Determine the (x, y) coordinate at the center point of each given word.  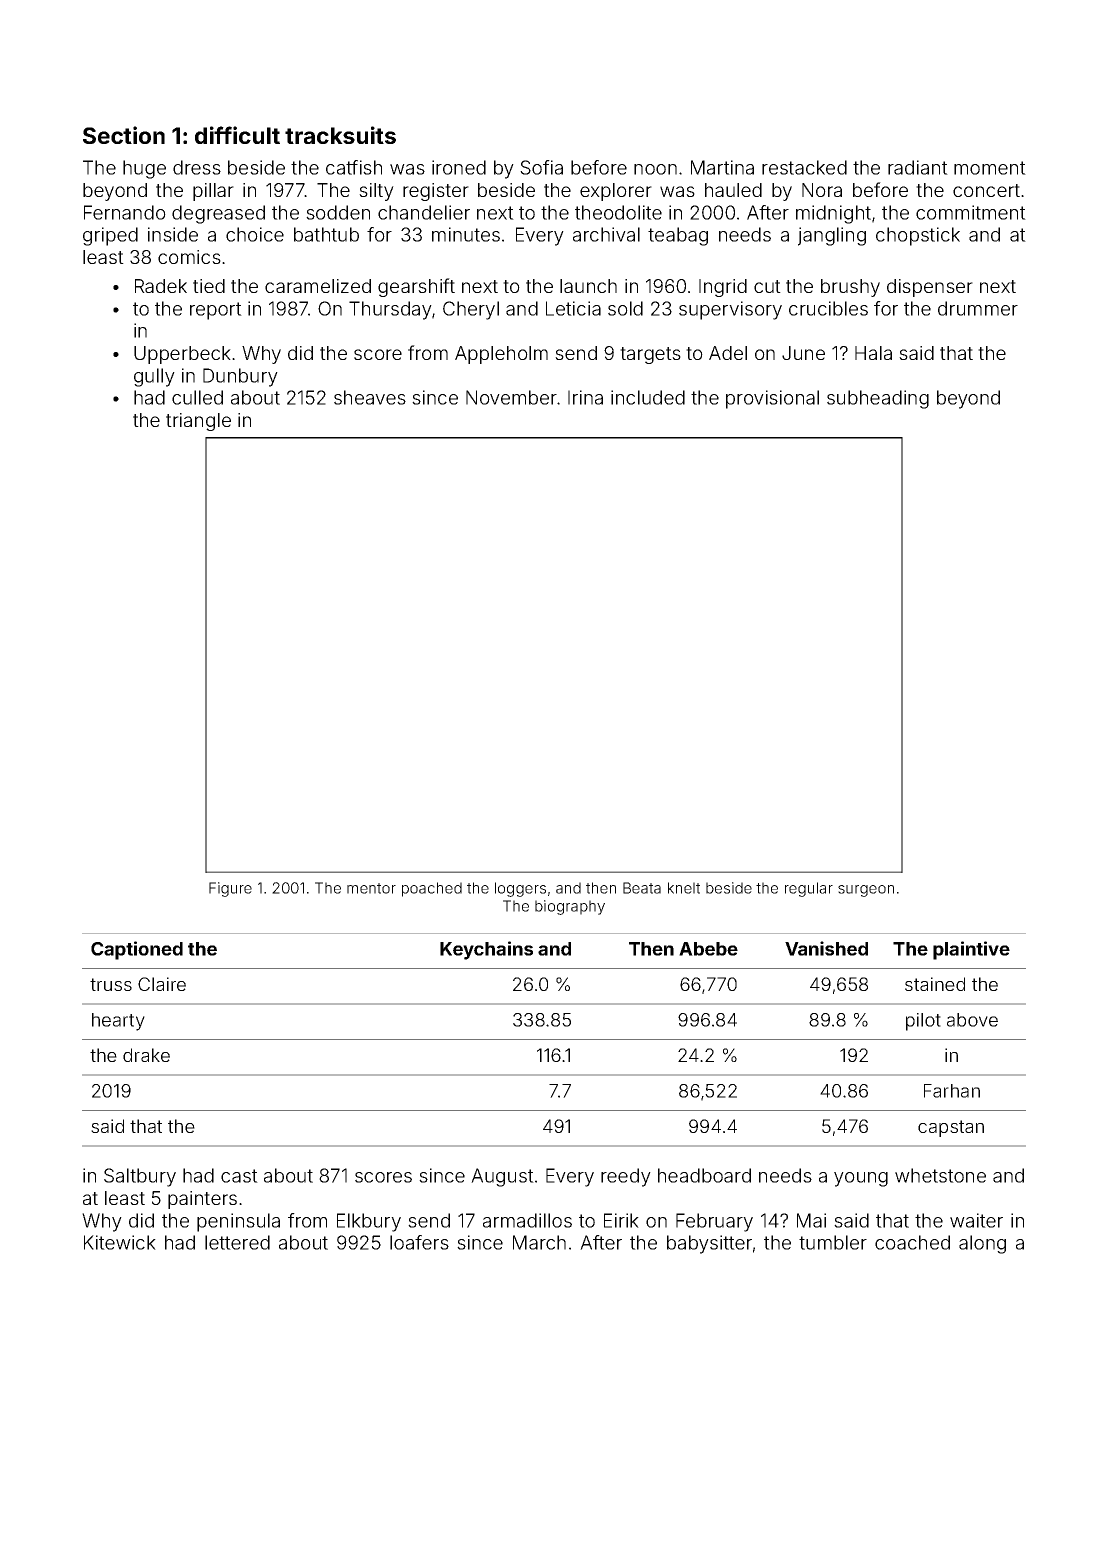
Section (124, 135)
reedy (626, 1177)
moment (990, 168)
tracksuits (340, 135)
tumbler (833, 1242)
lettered (237, 1242)
